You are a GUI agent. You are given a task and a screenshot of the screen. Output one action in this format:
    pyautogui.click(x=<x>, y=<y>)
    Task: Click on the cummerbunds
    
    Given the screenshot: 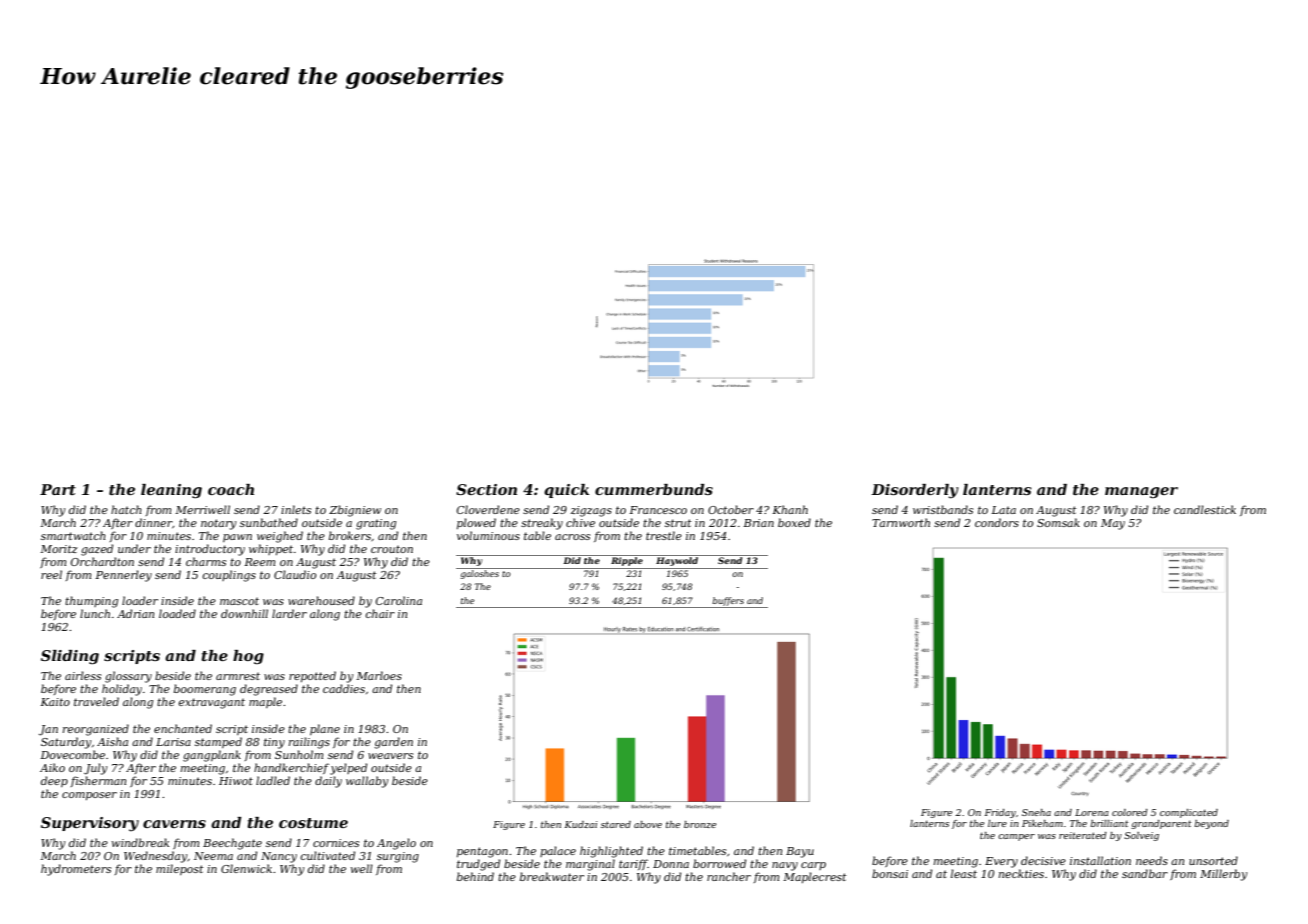 What is the action you would take?
    pyautogui.click(x=654, y=489)
